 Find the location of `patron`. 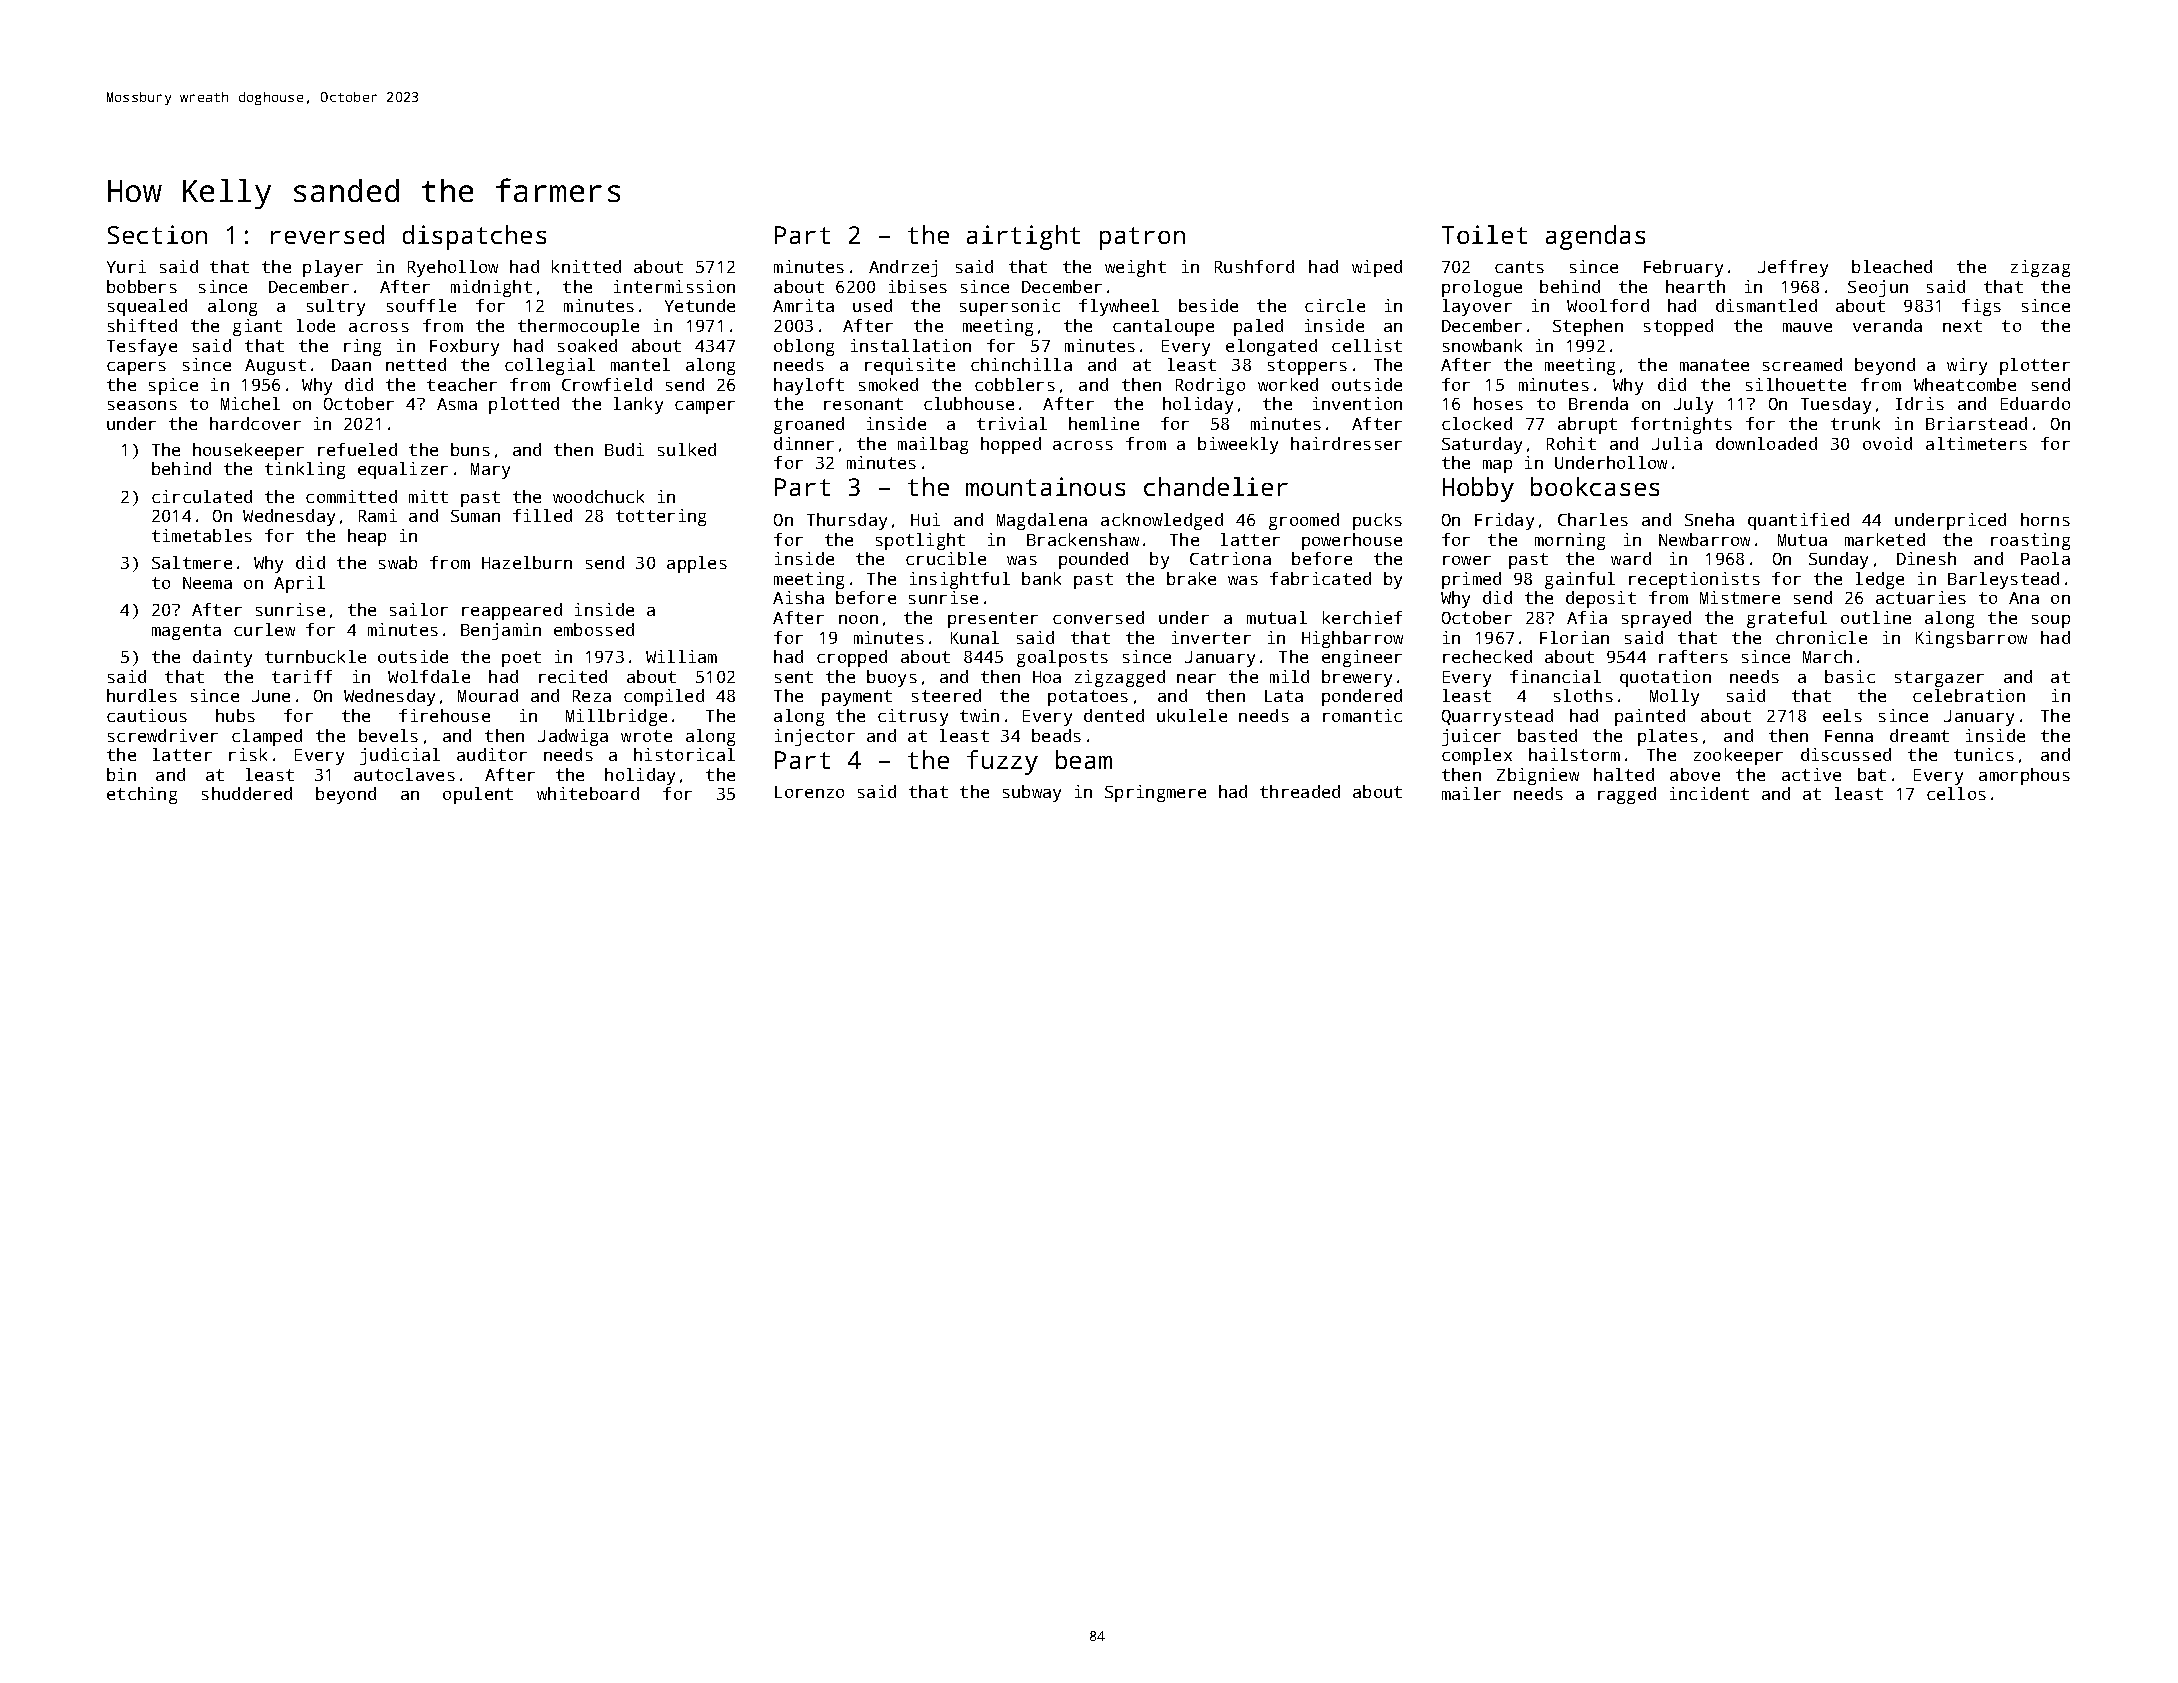

patron is located at coordinates (1142, 238).
